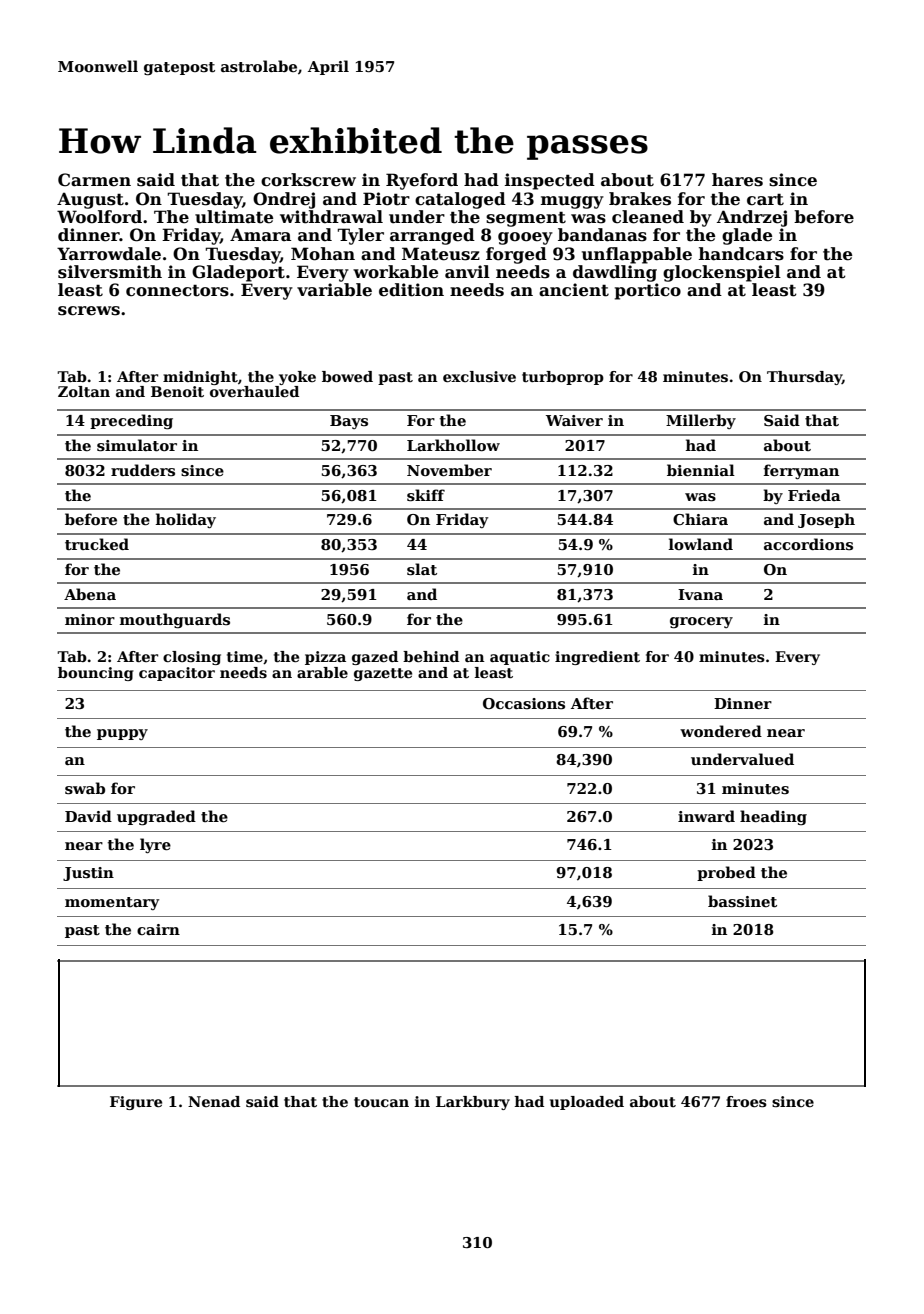  I want to click on ferryman, so click(801, 471).
